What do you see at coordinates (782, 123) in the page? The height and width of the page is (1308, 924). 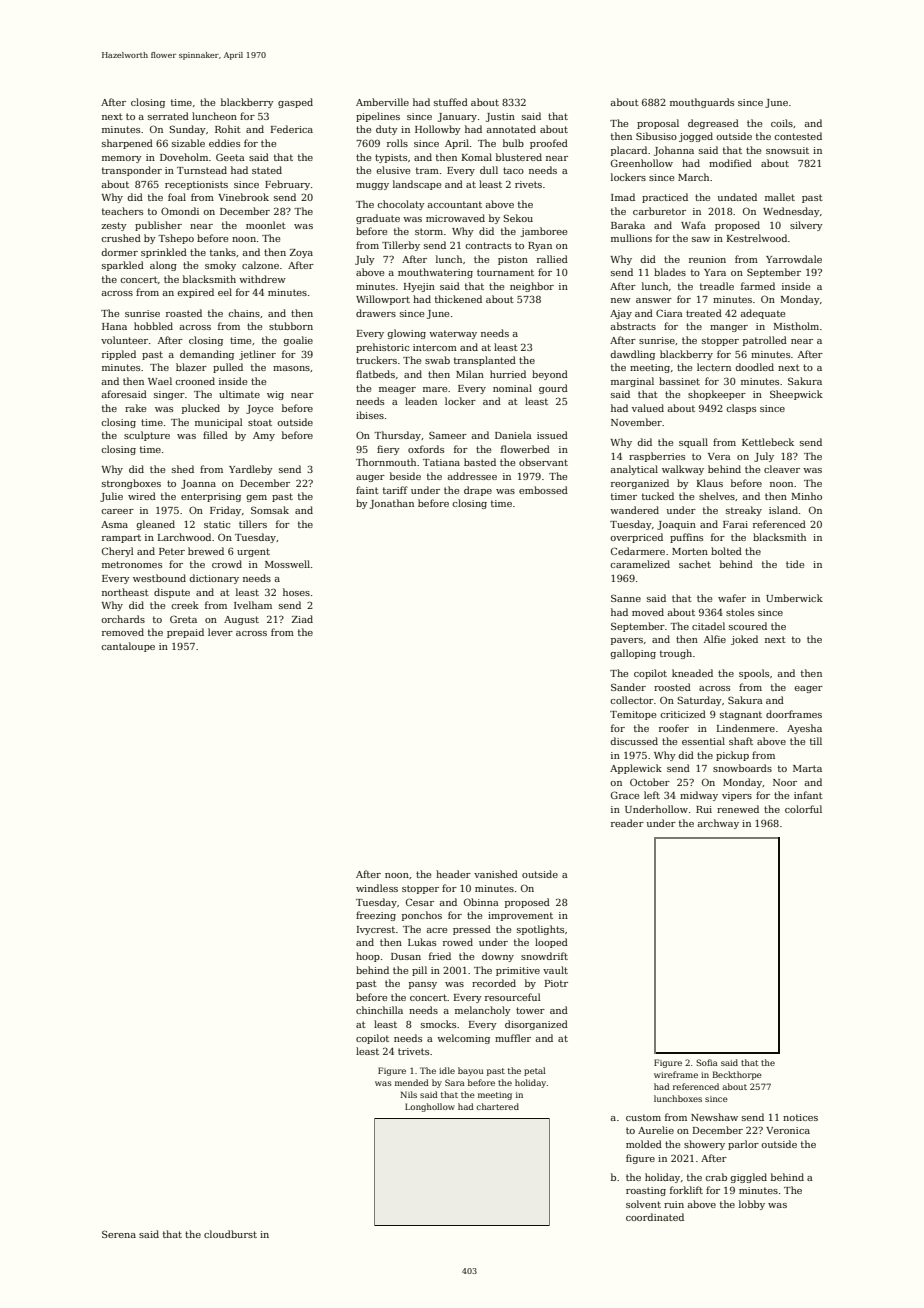 I see `coils` at bounding box center [782, 123].
